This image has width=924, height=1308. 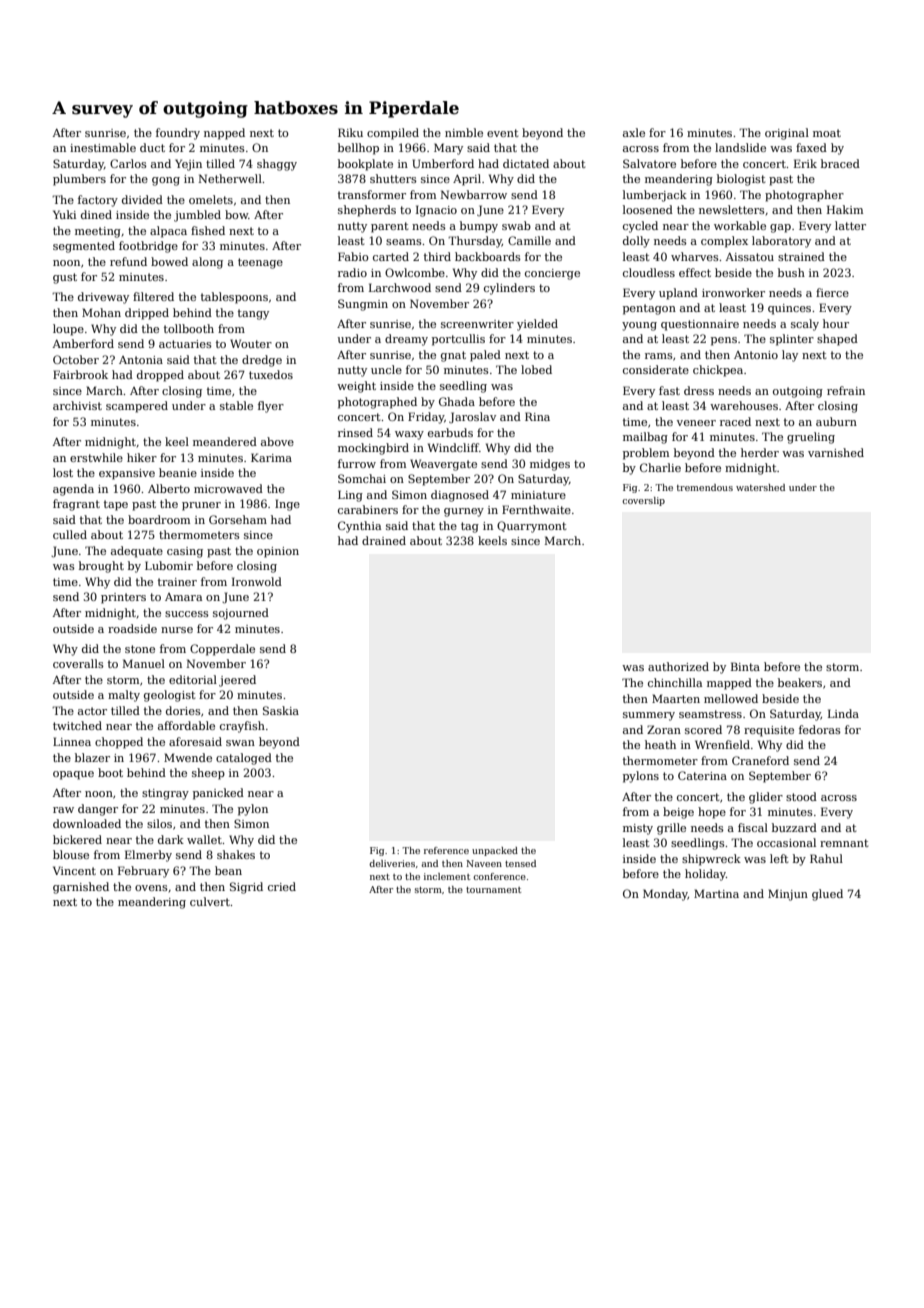 What do you see at coordinates (87, 823) in the image?
I see `downloaded` at bounding box center [87, 823].
